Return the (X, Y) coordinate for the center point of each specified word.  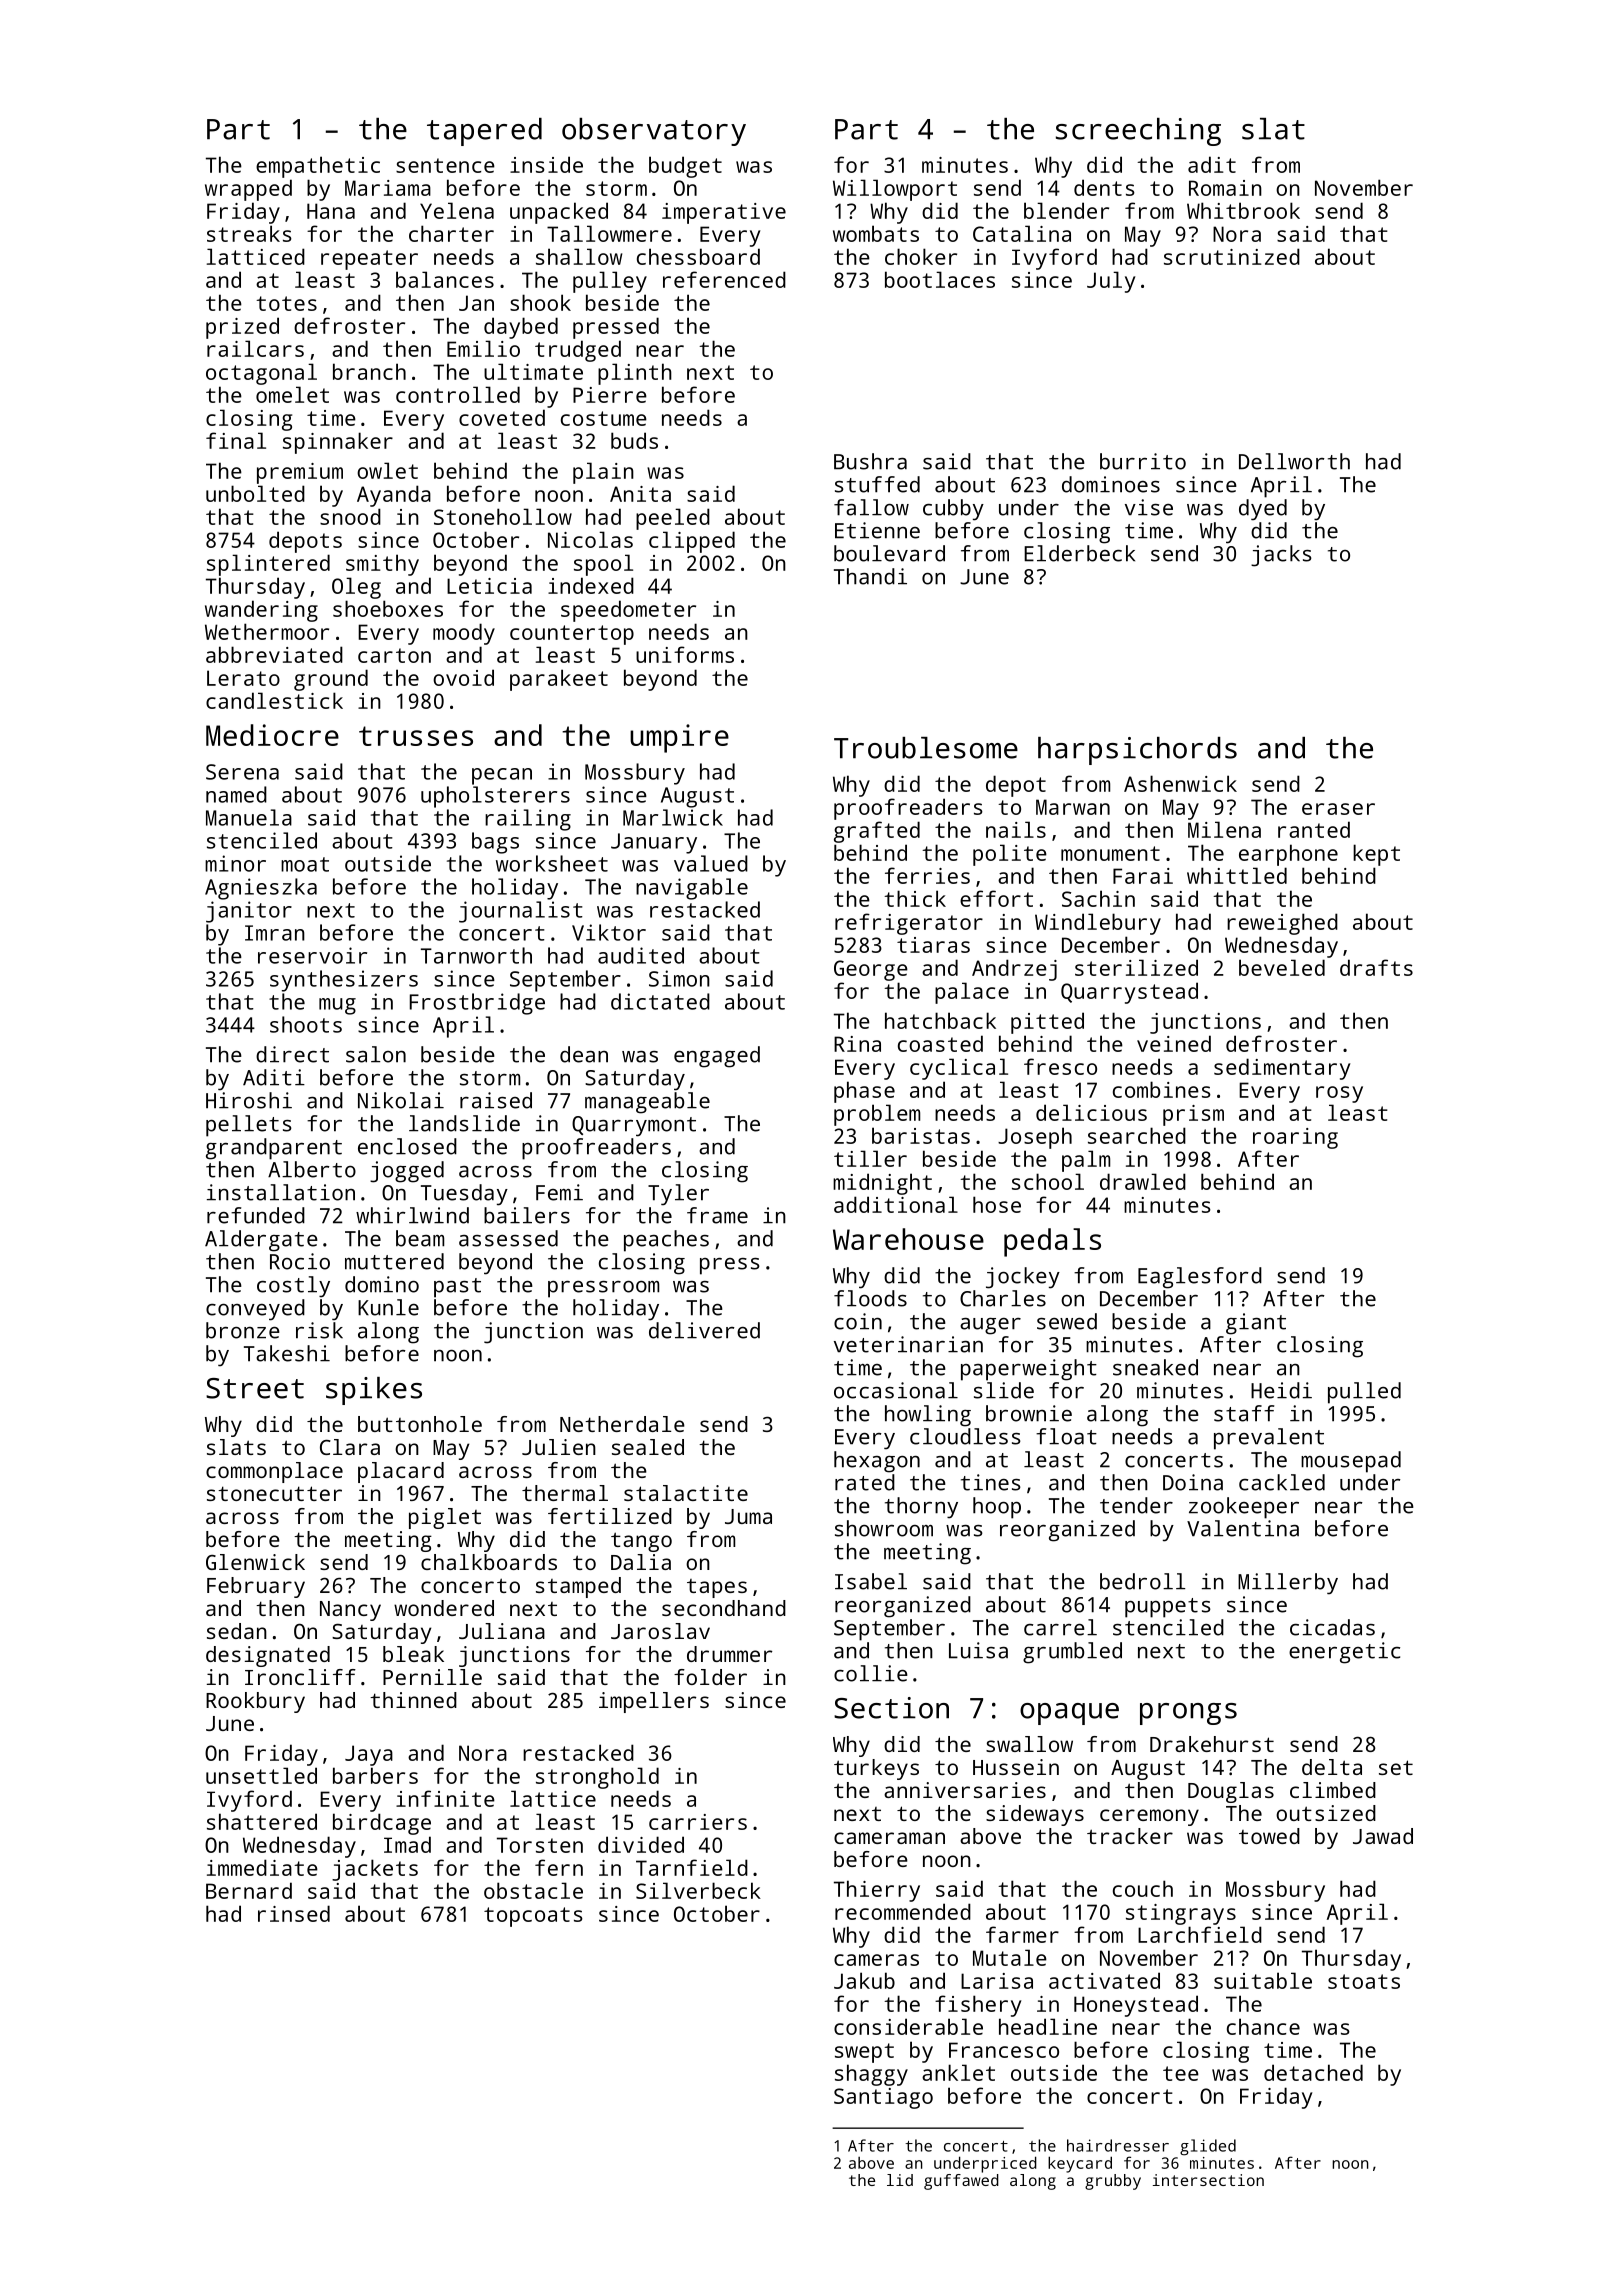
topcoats (533, 1917)
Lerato (243, 678)
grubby (1113, 2182)
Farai (1143, 876)
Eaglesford (1200, 1278)
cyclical (959, 1069)
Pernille (432, 1677)
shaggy (871, 2075)
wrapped (248, 190)
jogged (407, 1172)
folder (710, 1677)
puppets (1168, 1608)
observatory (654, 132)
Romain (1225, 188)
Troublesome (926, 748)
